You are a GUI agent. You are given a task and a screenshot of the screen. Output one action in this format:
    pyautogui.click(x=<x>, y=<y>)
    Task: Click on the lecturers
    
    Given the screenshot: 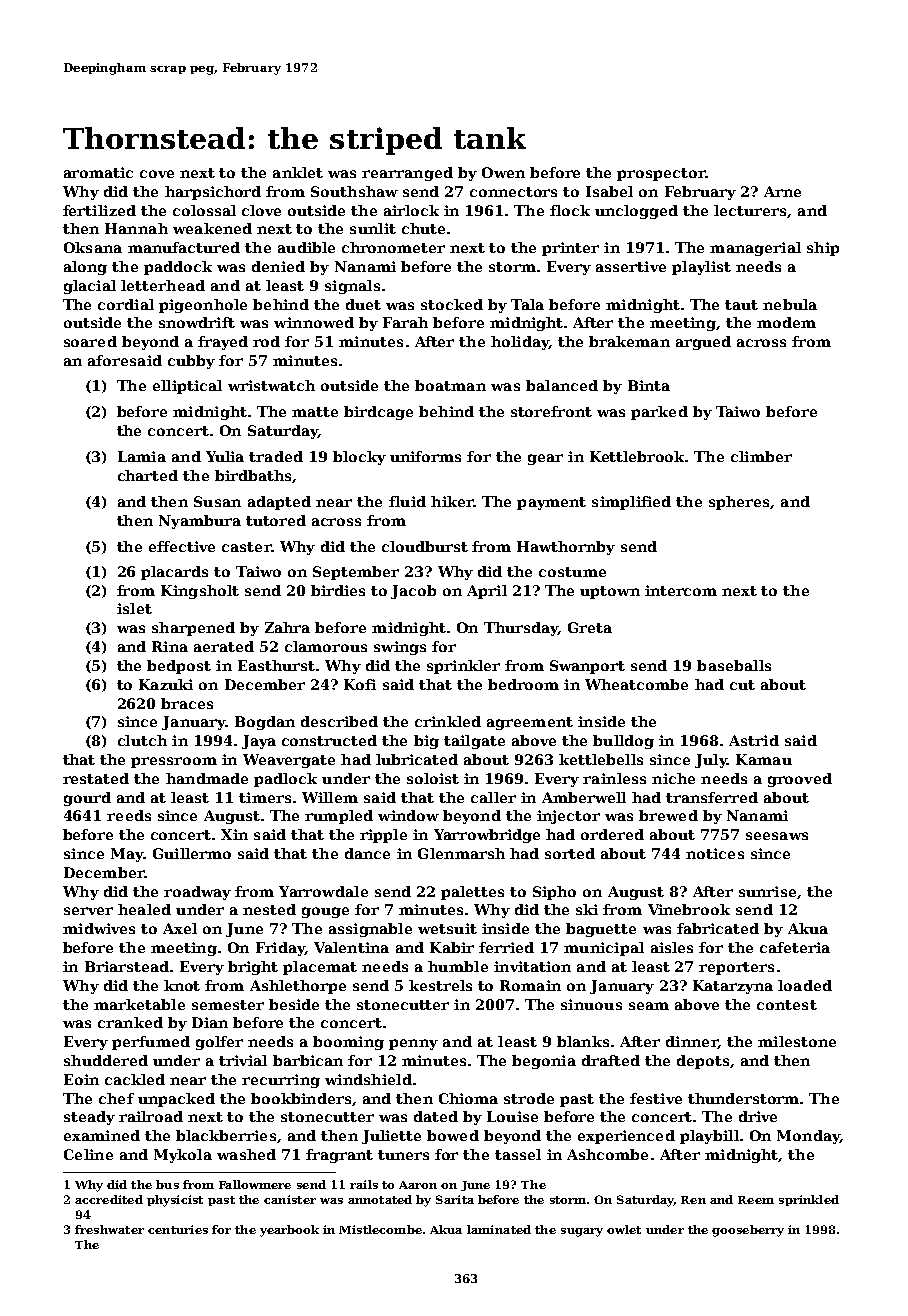 What is the action you would take?
    pyautogui.click(x=750, y=210)
